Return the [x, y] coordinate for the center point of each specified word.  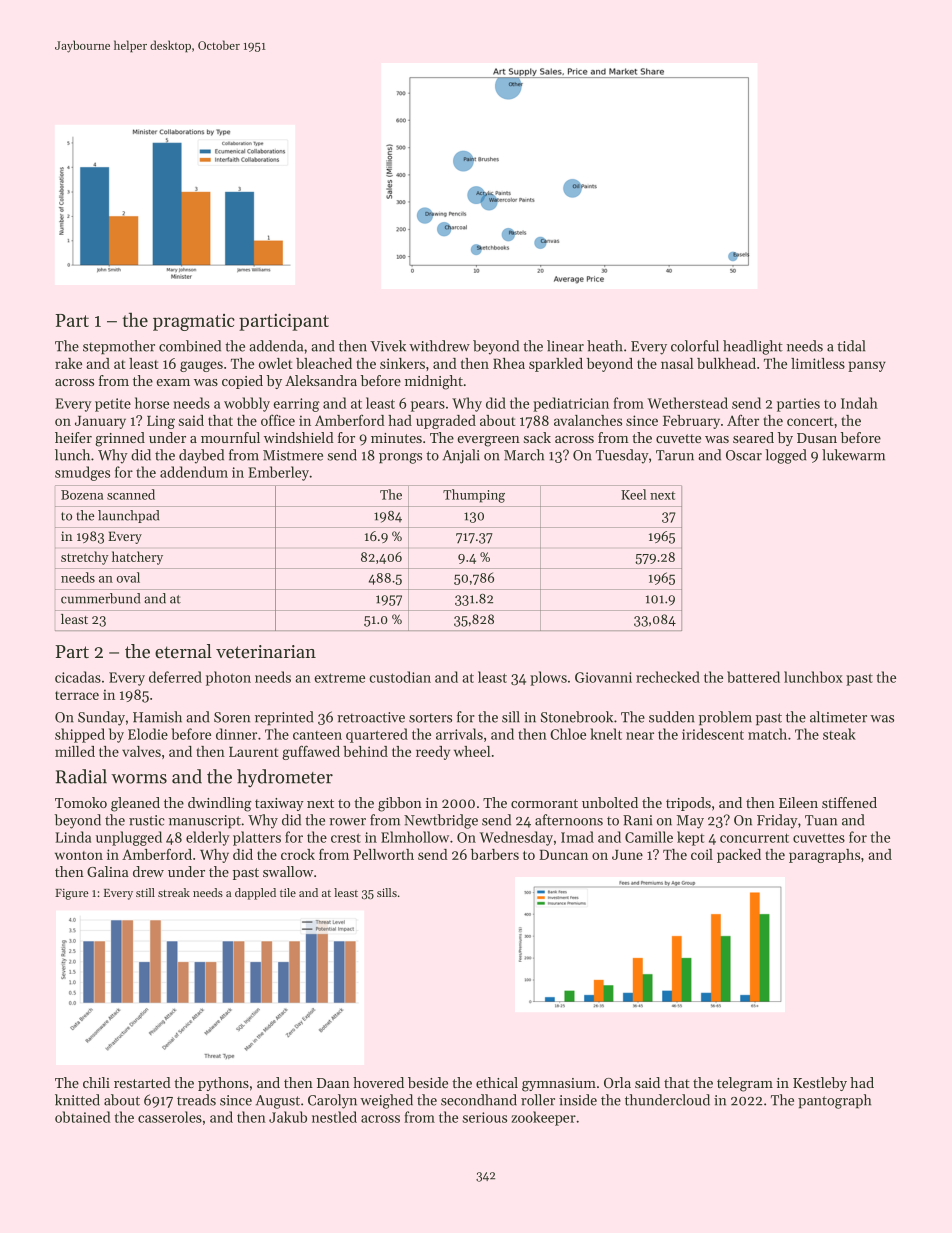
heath [605, 346]
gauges [201, 366]
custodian [400, 677]
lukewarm [853, 455]
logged [785, 456]
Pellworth [383, 854]
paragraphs [824, 856]
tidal [851, 346]
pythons [223, 1084]
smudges [82, 473]
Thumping [474, 496]
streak [174, 892]
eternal [183, 651]
